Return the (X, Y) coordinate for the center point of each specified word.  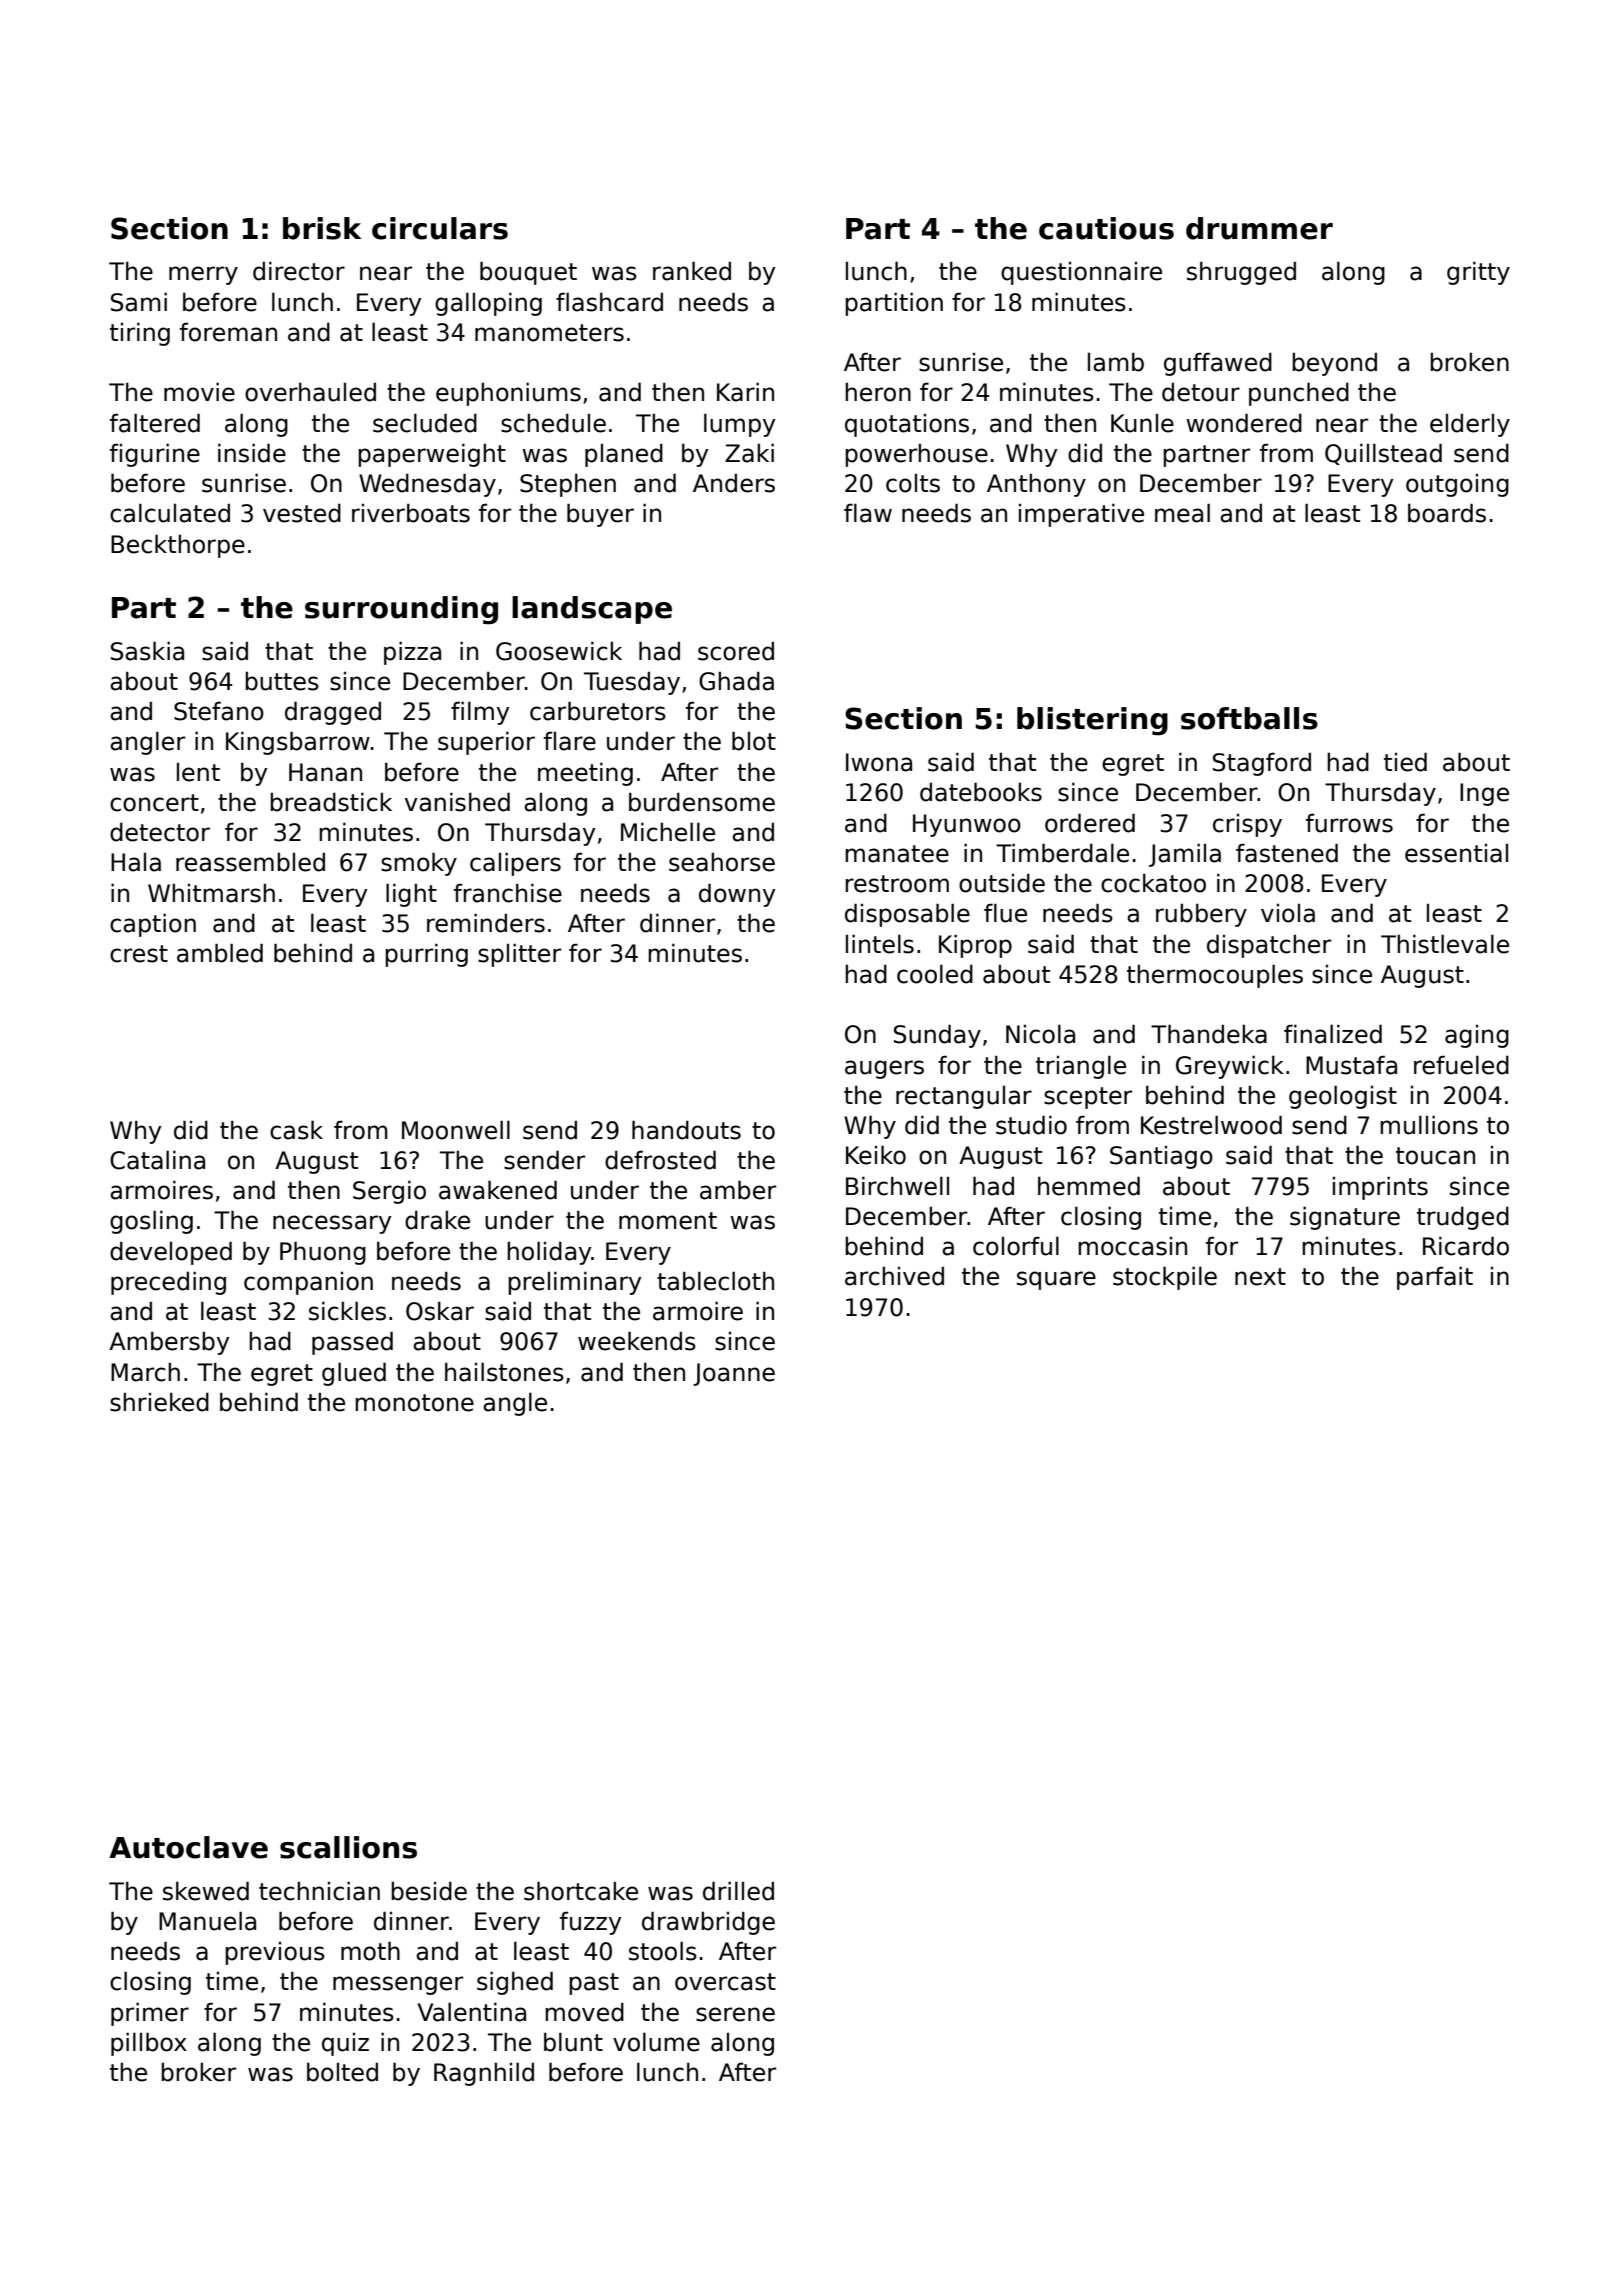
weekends (637, 1341)
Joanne (734, 1374)
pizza (412, 653)
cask (296, 1130)
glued (354, 1374)
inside (252, 453)
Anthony (1036, 485)
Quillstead (1383, 454)
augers (884, 1069)
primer (150, 2014)
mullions (1429, 1125)
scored (736, 651)
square (1056, 1280)
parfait (1435, 1278)
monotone (414, 1403)
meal (1182, 513)
